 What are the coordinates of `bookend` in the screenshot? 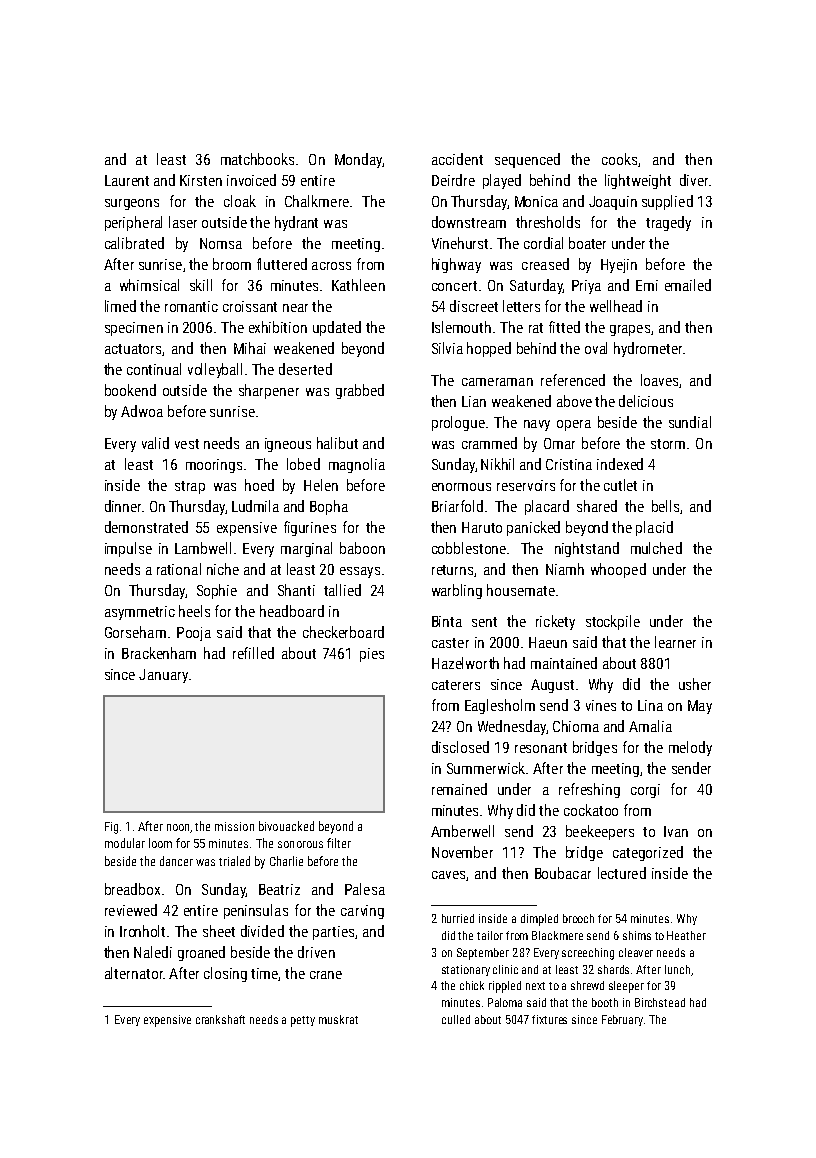 It's located at (130, 390).
